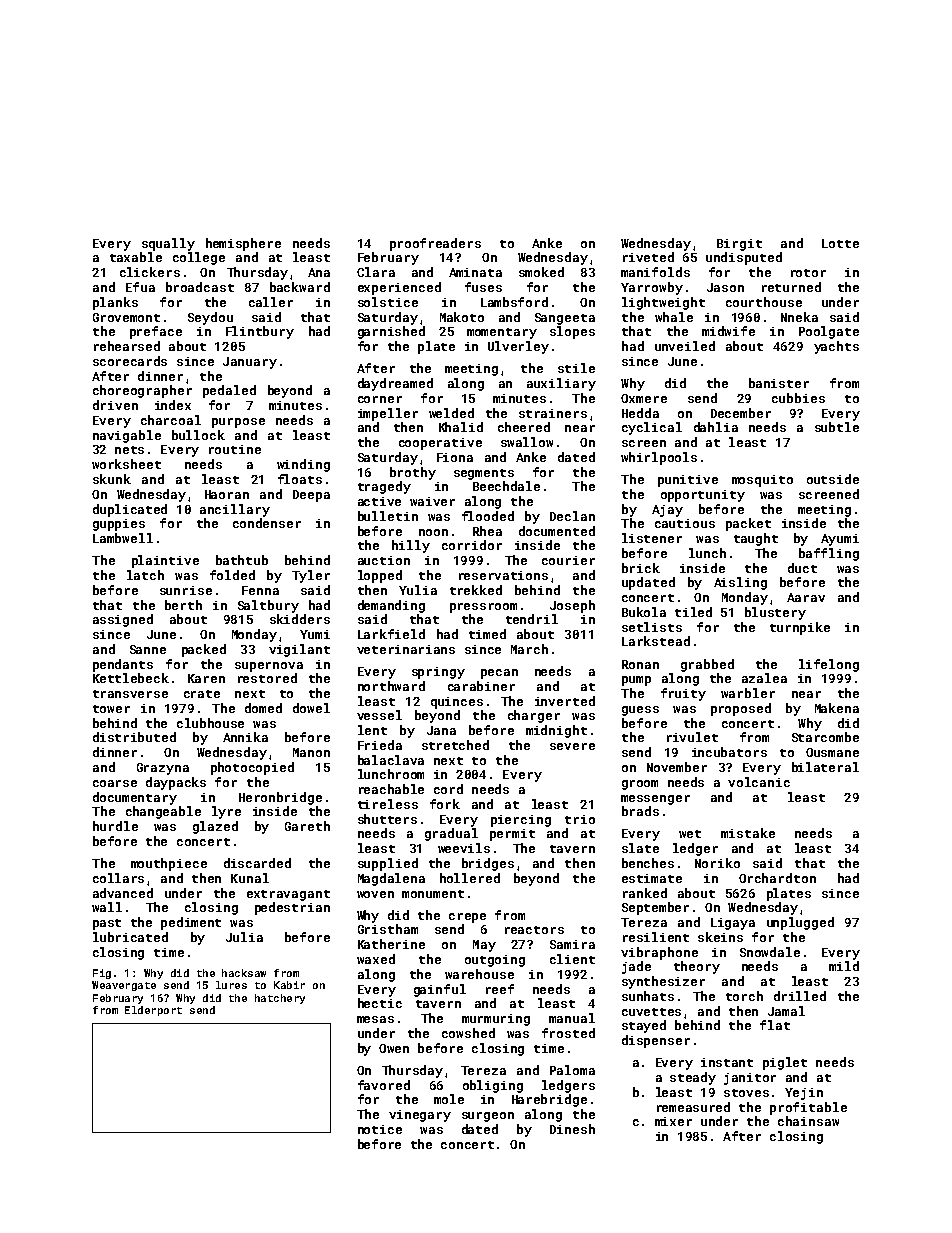 This screenshot has width=952, height=1233. I want to click on coarse, so click(115, 783).
